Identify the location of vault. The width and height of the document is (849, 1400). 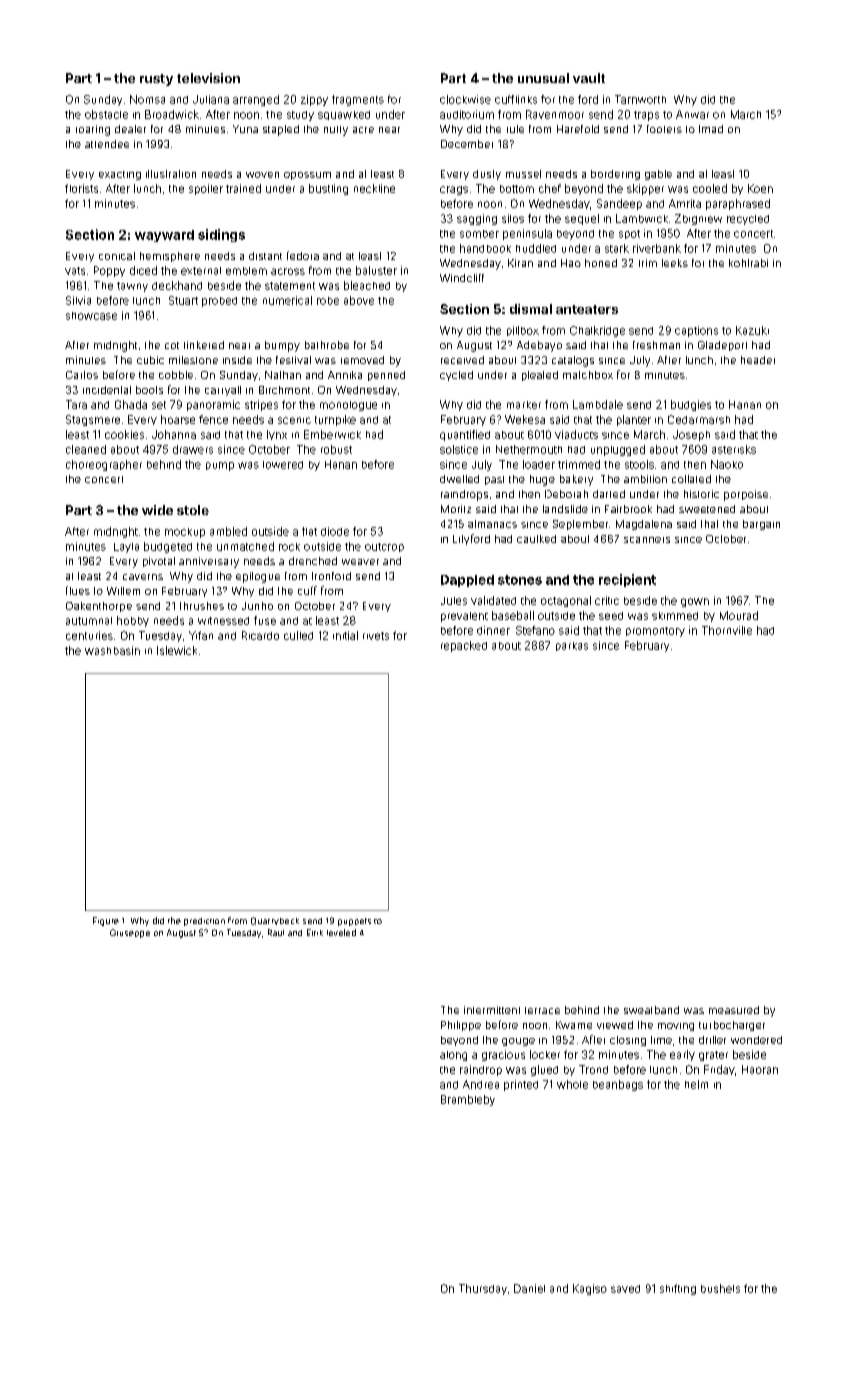
(589, 78).
